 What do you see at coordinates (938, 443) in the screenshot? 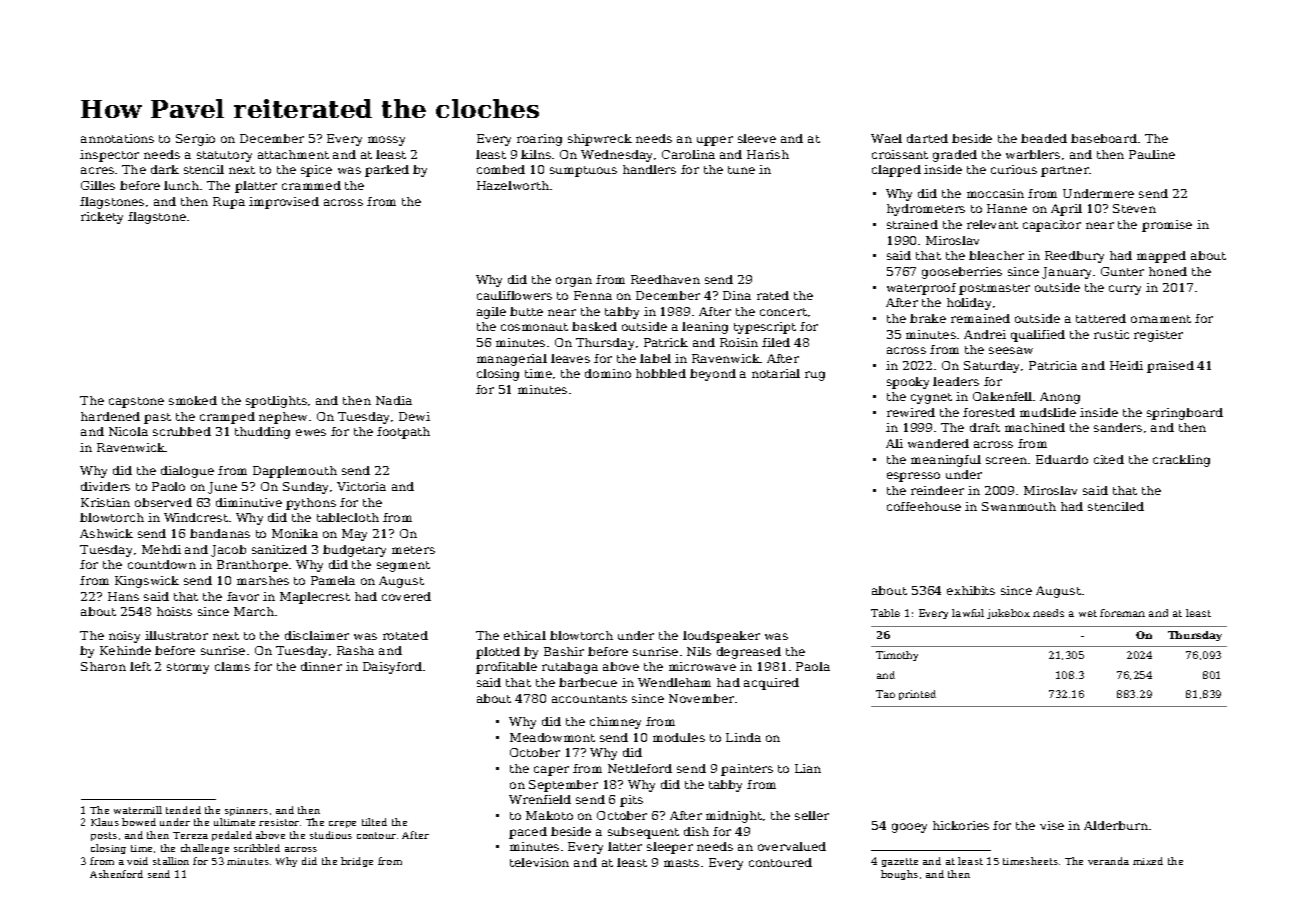
I see `wandered` at bounding box center [938, 443].
